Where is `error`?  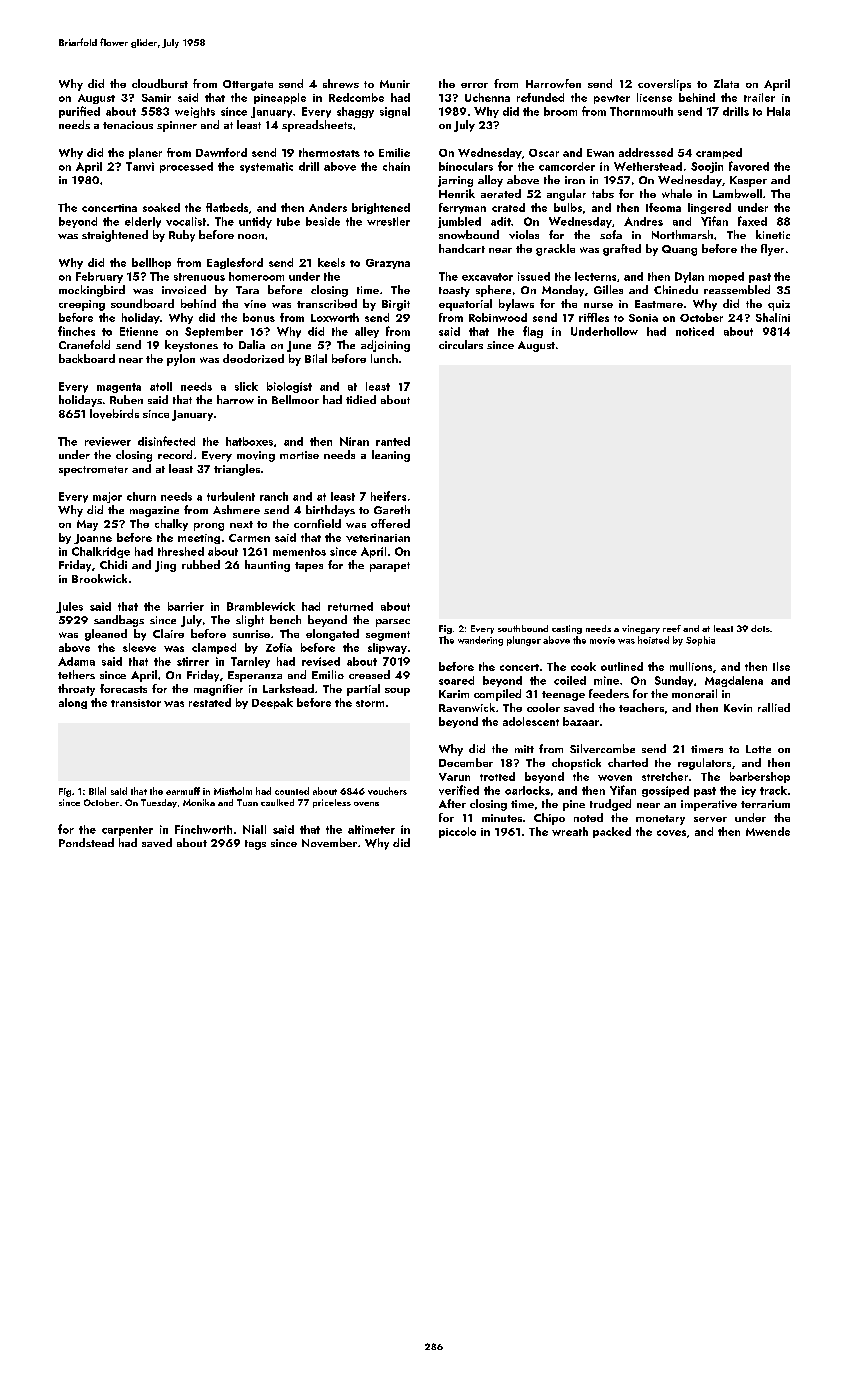 error is located at coordinates (474, 85).
